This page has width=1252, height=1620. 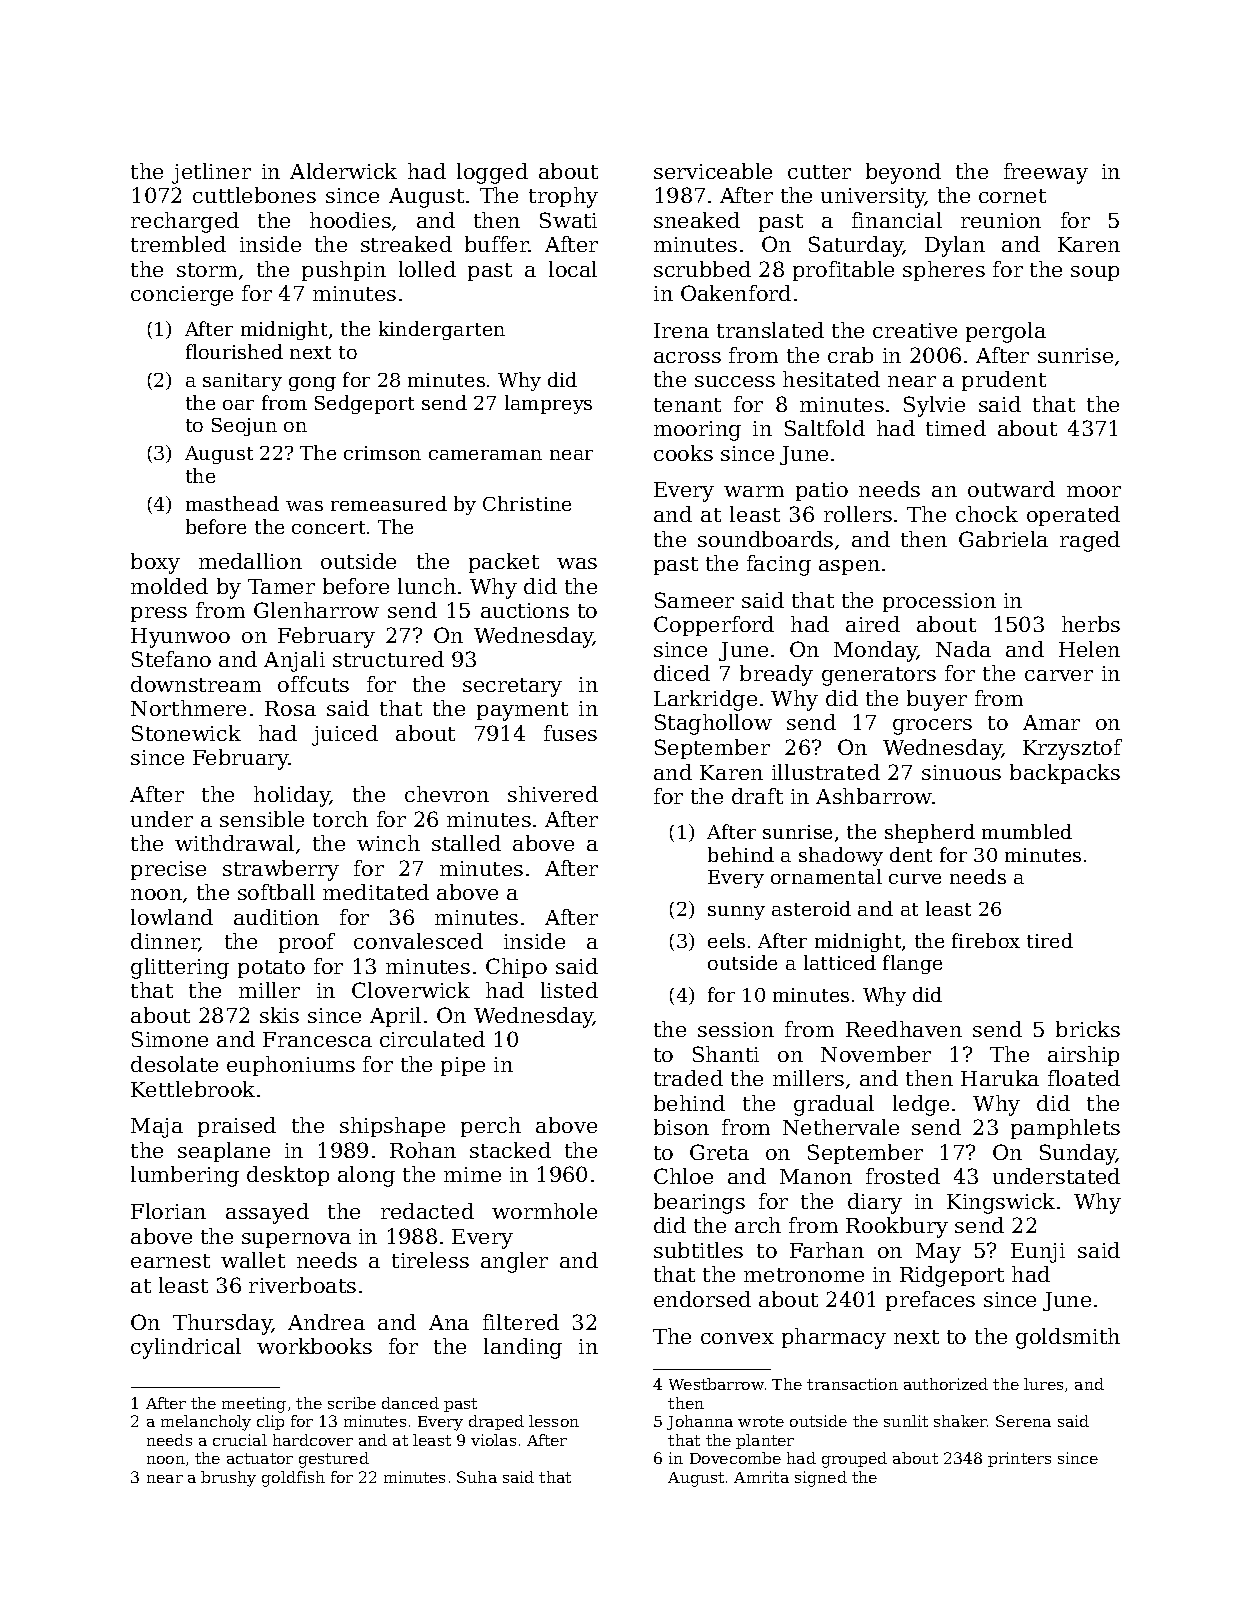 I want to click on lowland, so click(x=172, y=917).
